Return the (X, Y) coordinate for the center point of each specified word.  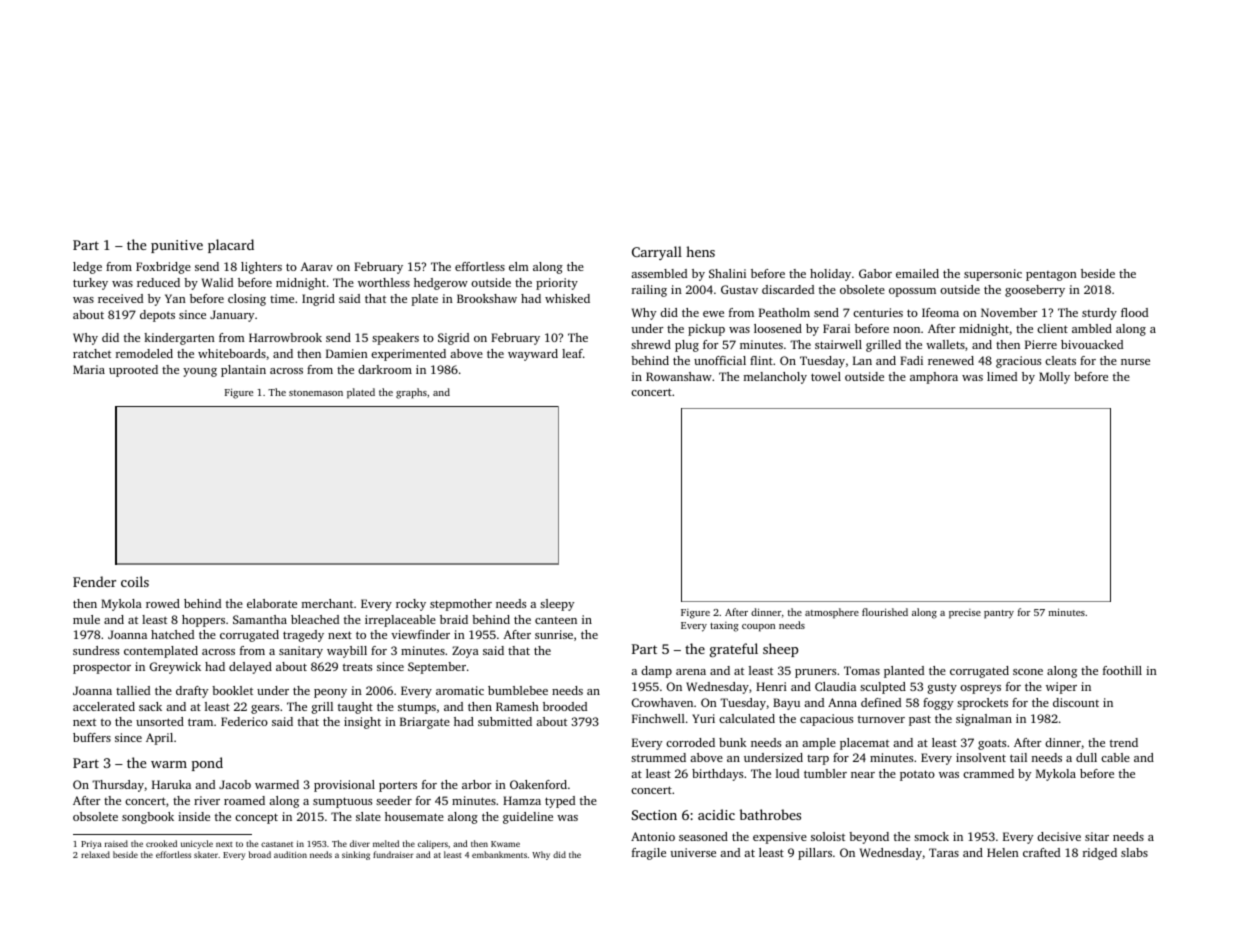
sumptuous (342, 802)
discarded (788, 289)
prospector (102, 668)
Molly (1054, 378)
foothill (1122, 670)
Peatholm (784, 312)
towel (826, 376)
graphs (411, 393)
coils (135, 581)
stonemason (316, 393)
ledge (87, 268)
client (1052, 328)
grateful (734, 650)
